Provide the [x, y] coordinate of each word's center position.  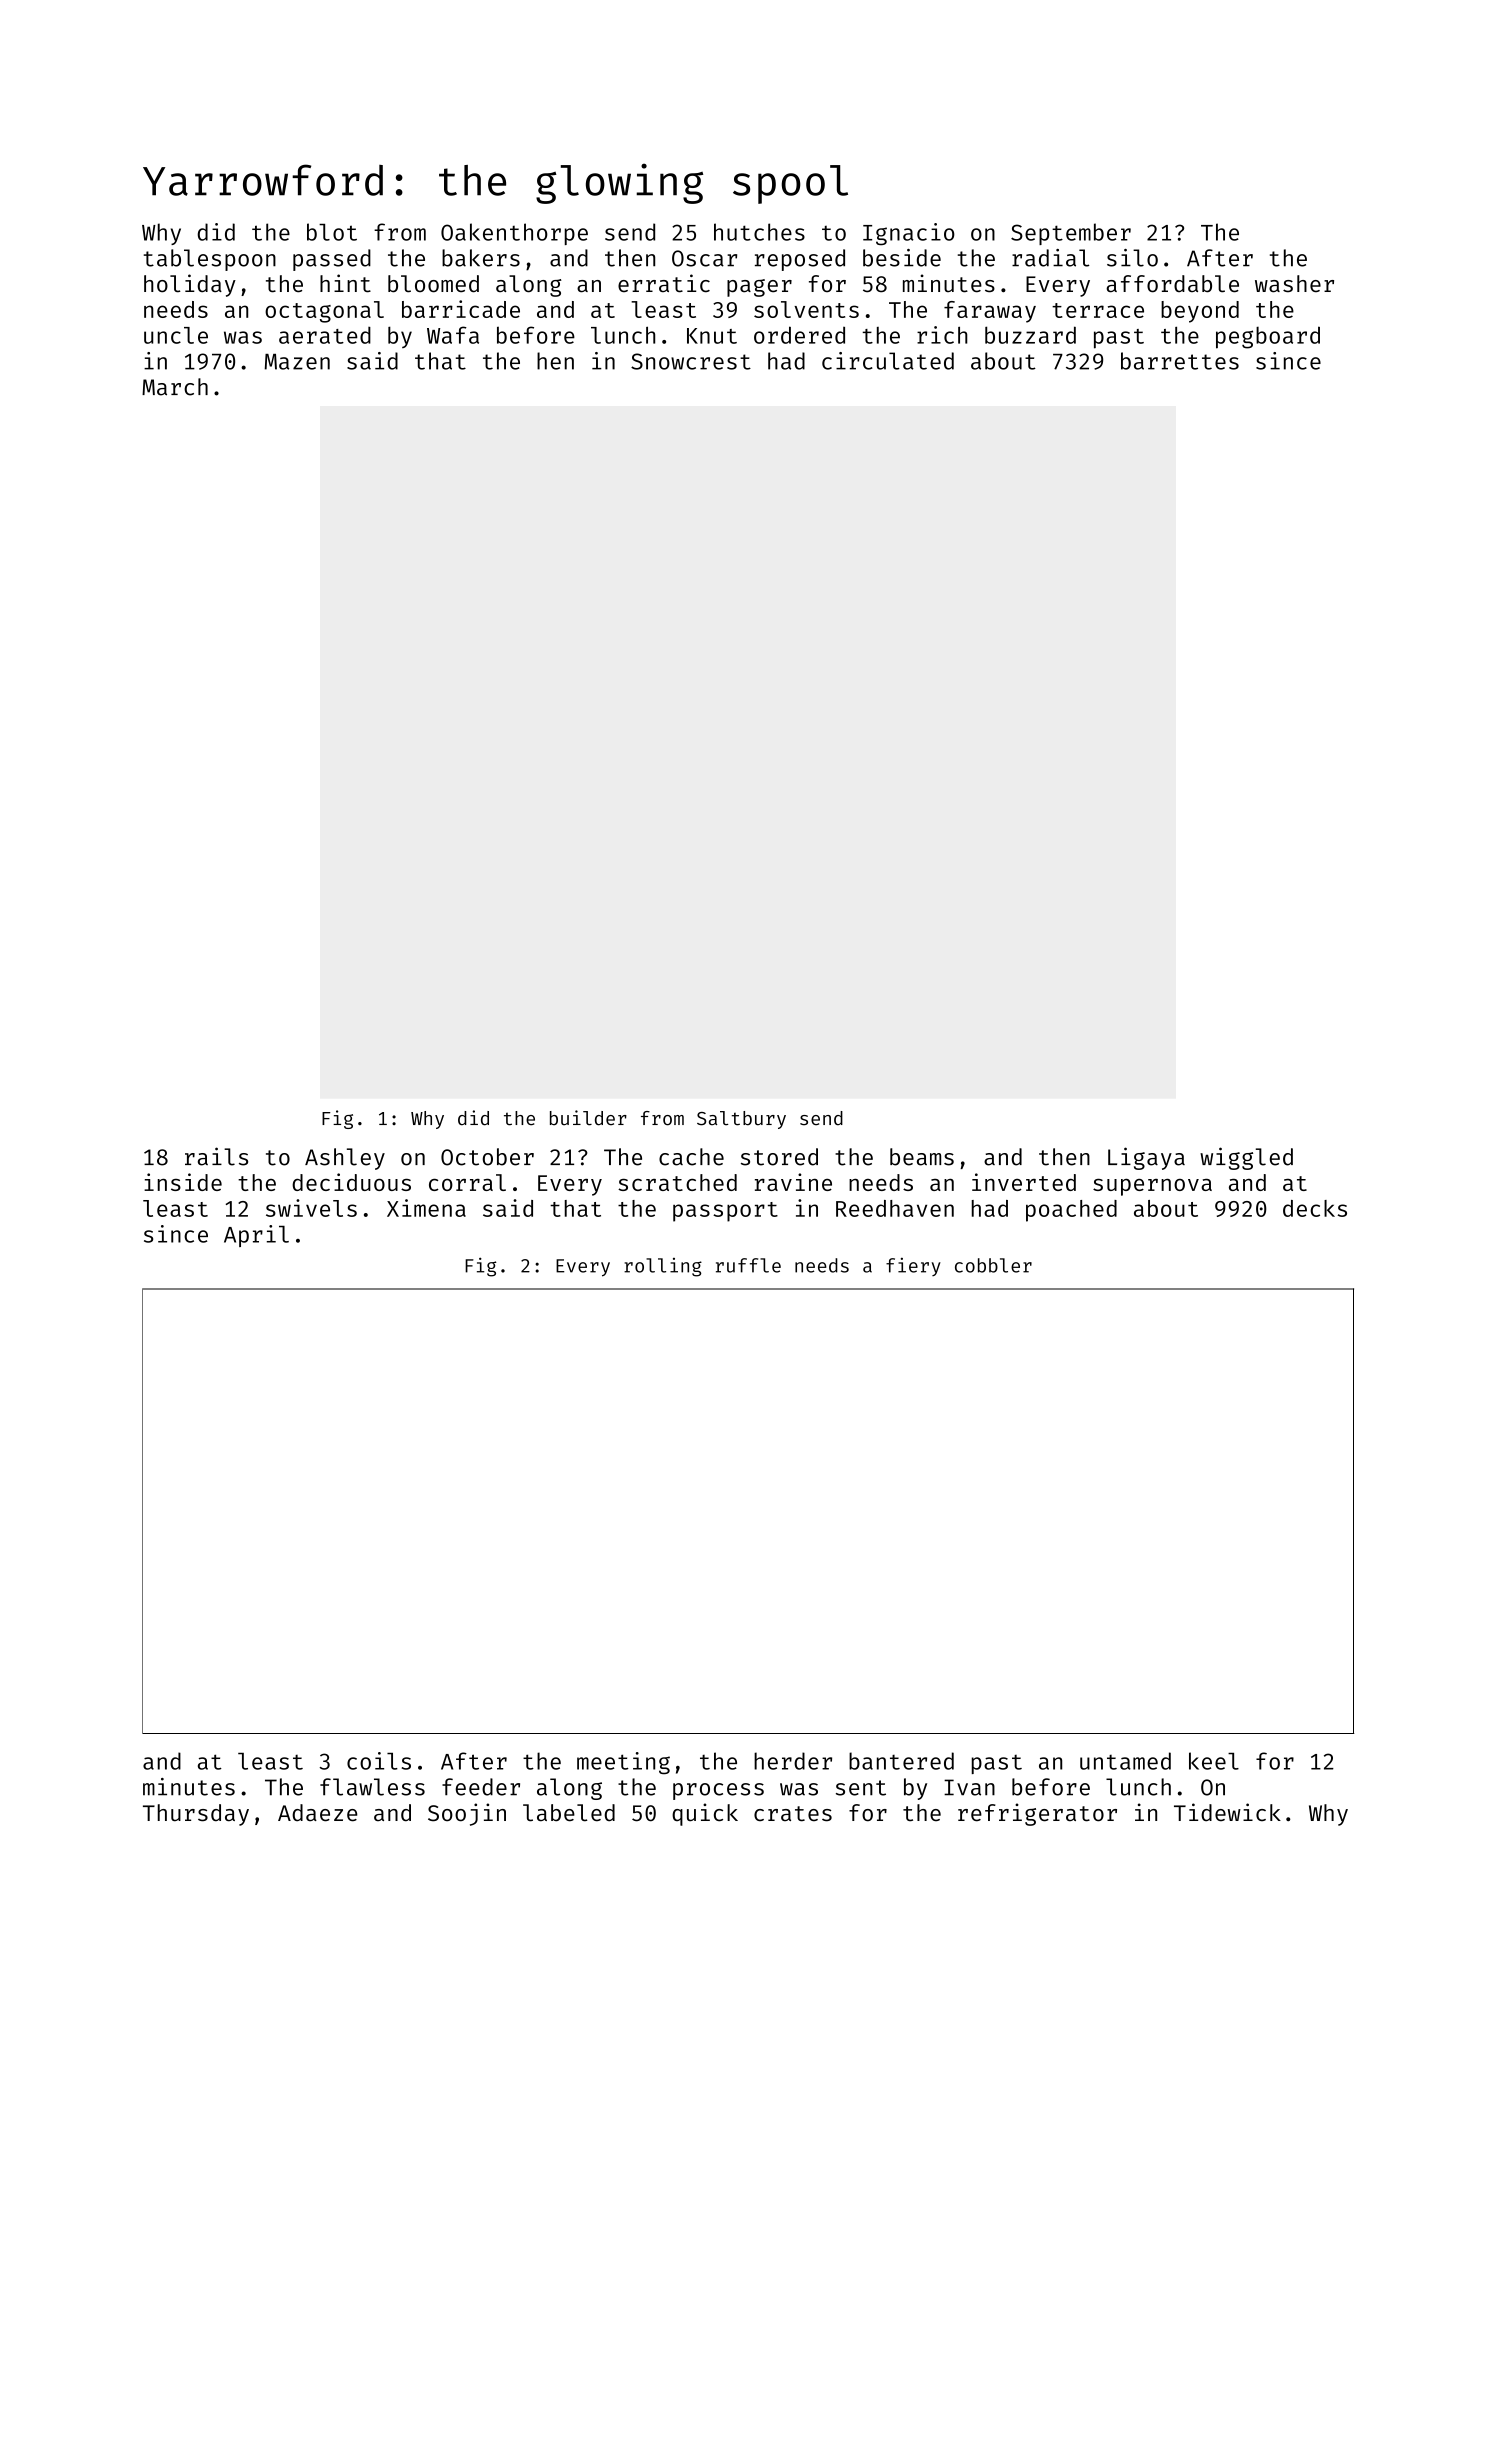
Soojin [467, 1814]
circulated [888, 361]
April [256, 1236]
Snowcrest [691, 361]
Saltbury [741, 1120]
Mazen [297, 362]
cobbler [993, 1265]
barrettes [1180, 361]
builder [588, 1118]
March [175, 387]
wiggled [1246, 1158]
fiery [913, 1267]
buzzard [1030, 335]
